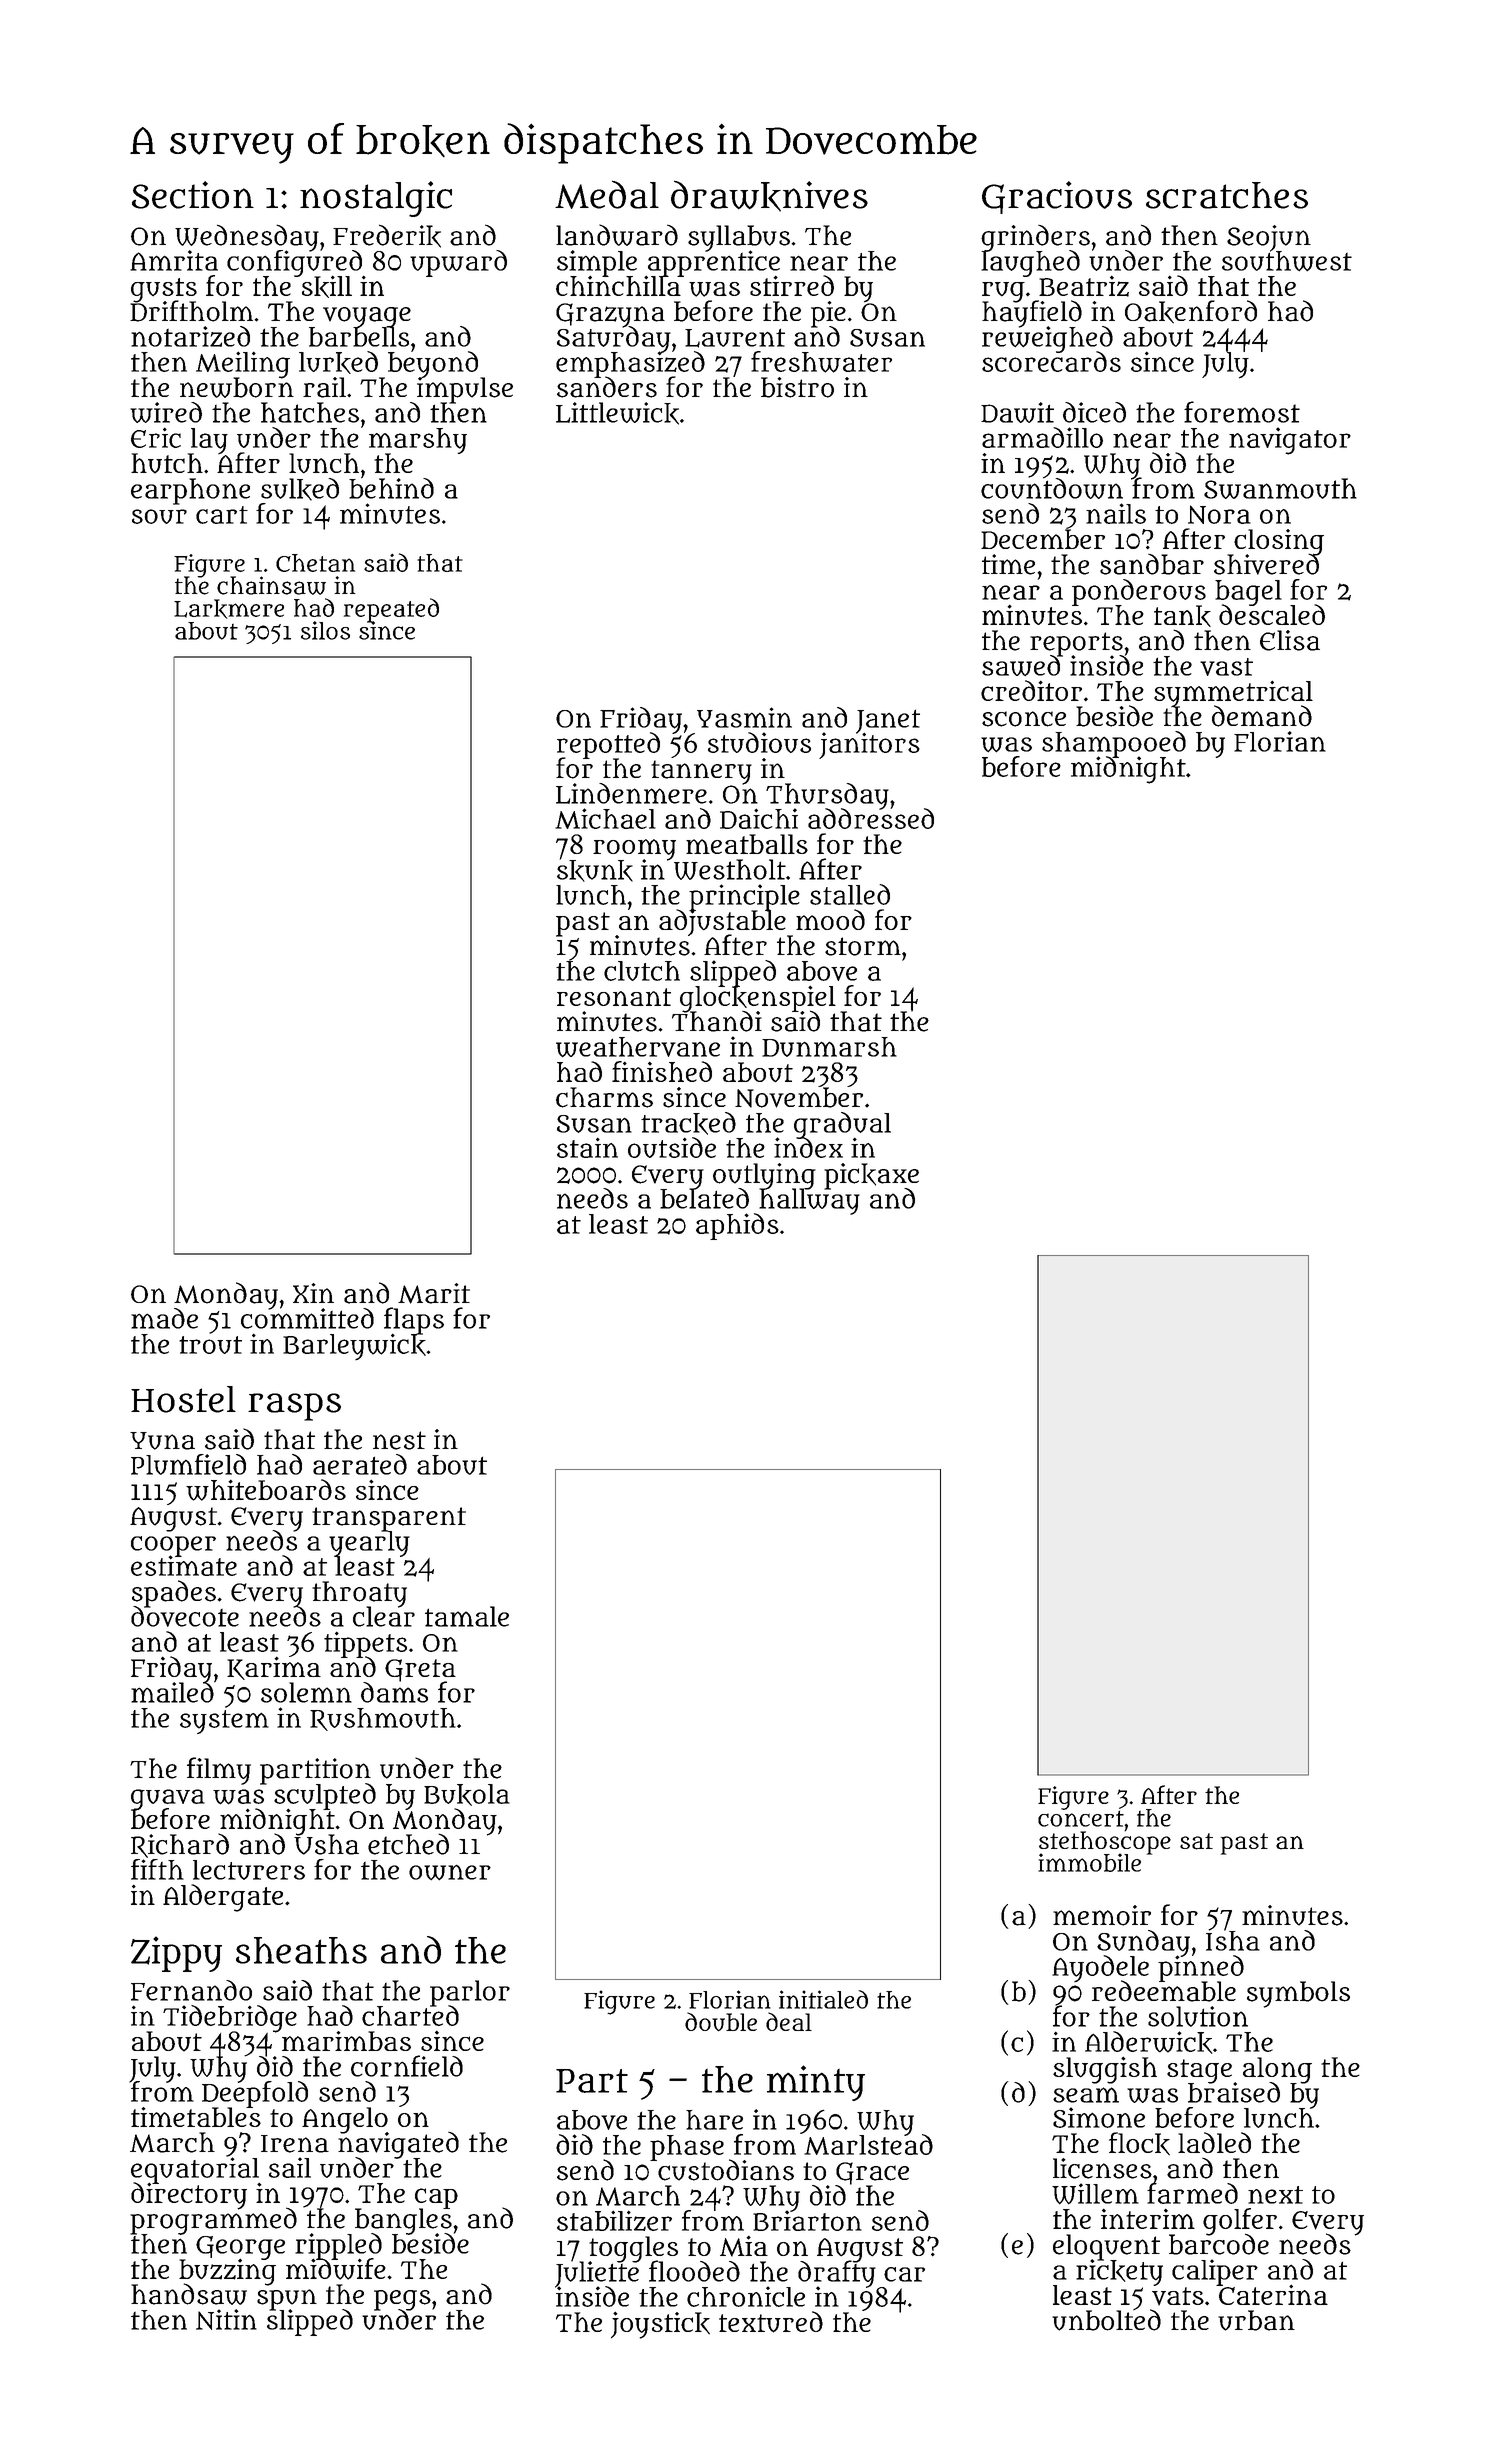  Describe the element at coordinates (792, 285) in the document. I see `stirred` at that location.
